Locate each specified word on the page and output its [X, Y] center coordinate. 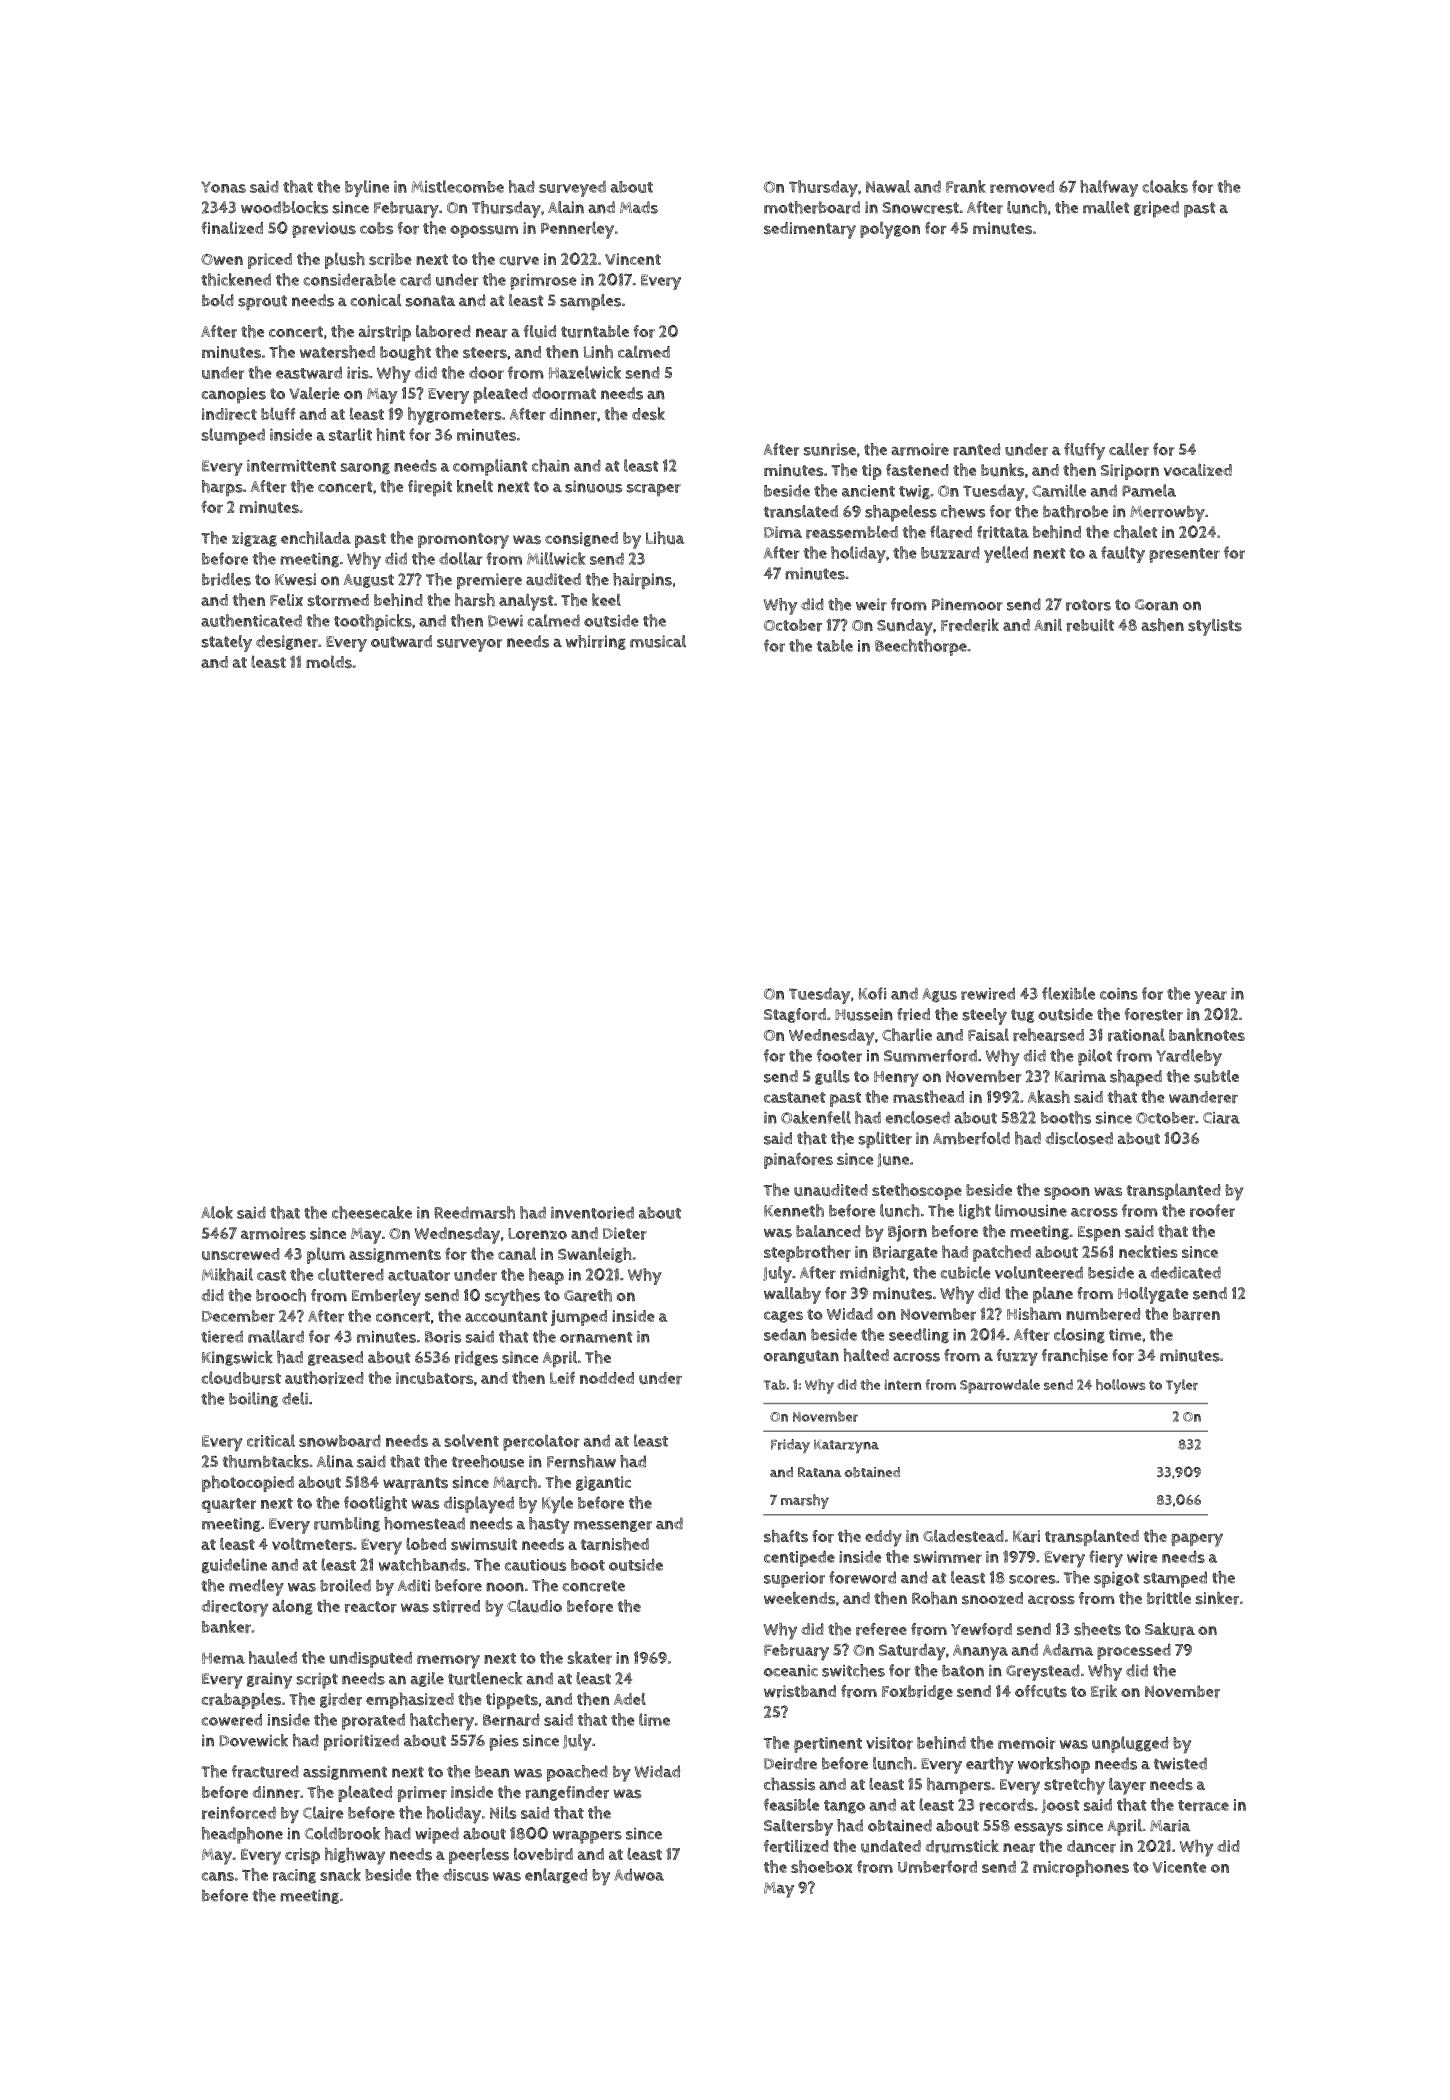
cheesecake [372, 1212]
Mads [639, 207]
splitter [885, 1140]
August [368, 581]
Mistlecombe [457, 186]
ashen [1162, 625]
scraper [654, 490]
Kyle [557, 1505]
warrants [415, 1483]
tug [1023, 1016]
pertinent [828, 1745]
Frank [966, 186]
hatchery [442, 1722]
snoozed [992, 1598]
